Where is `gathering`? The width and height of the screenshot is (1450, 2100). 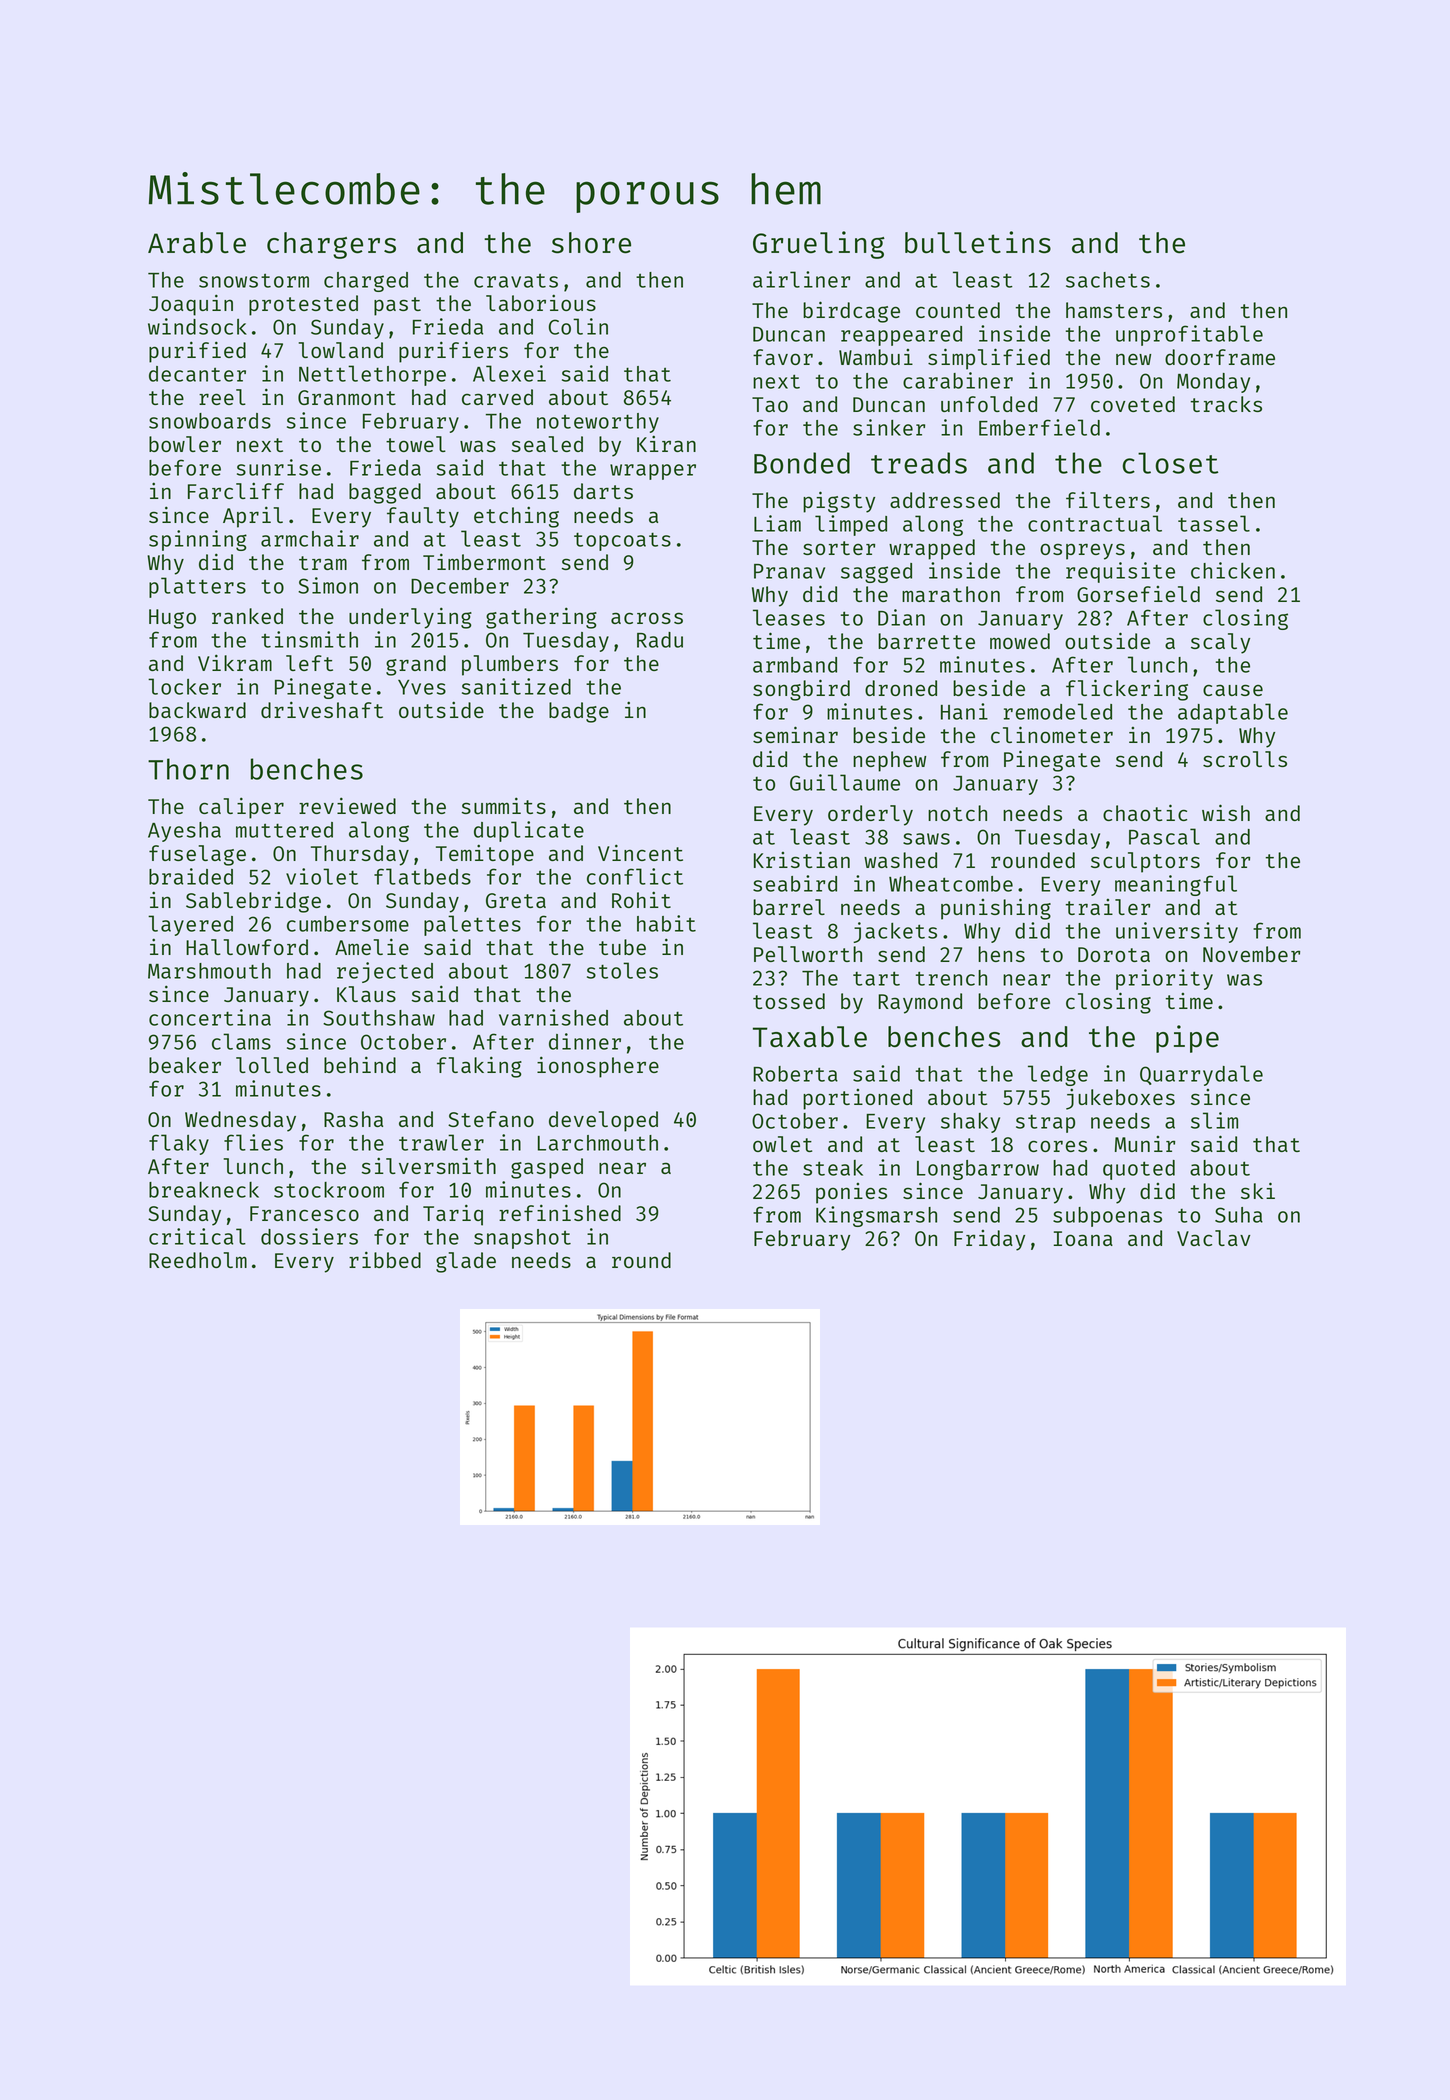 gathering is located at coordinates (541, 618).
